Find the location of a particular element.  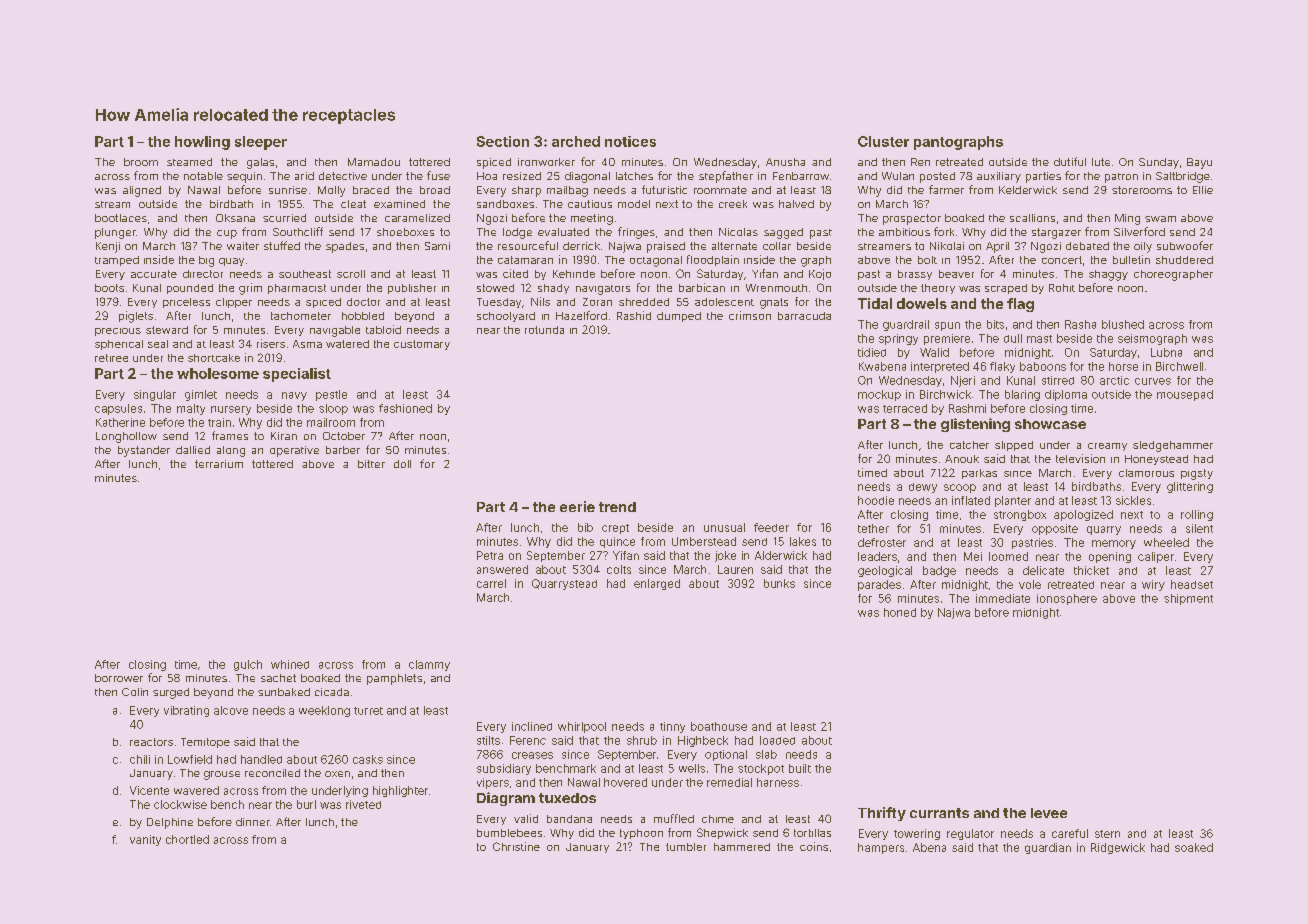

fashioned is located at coordinates (405, 408).
